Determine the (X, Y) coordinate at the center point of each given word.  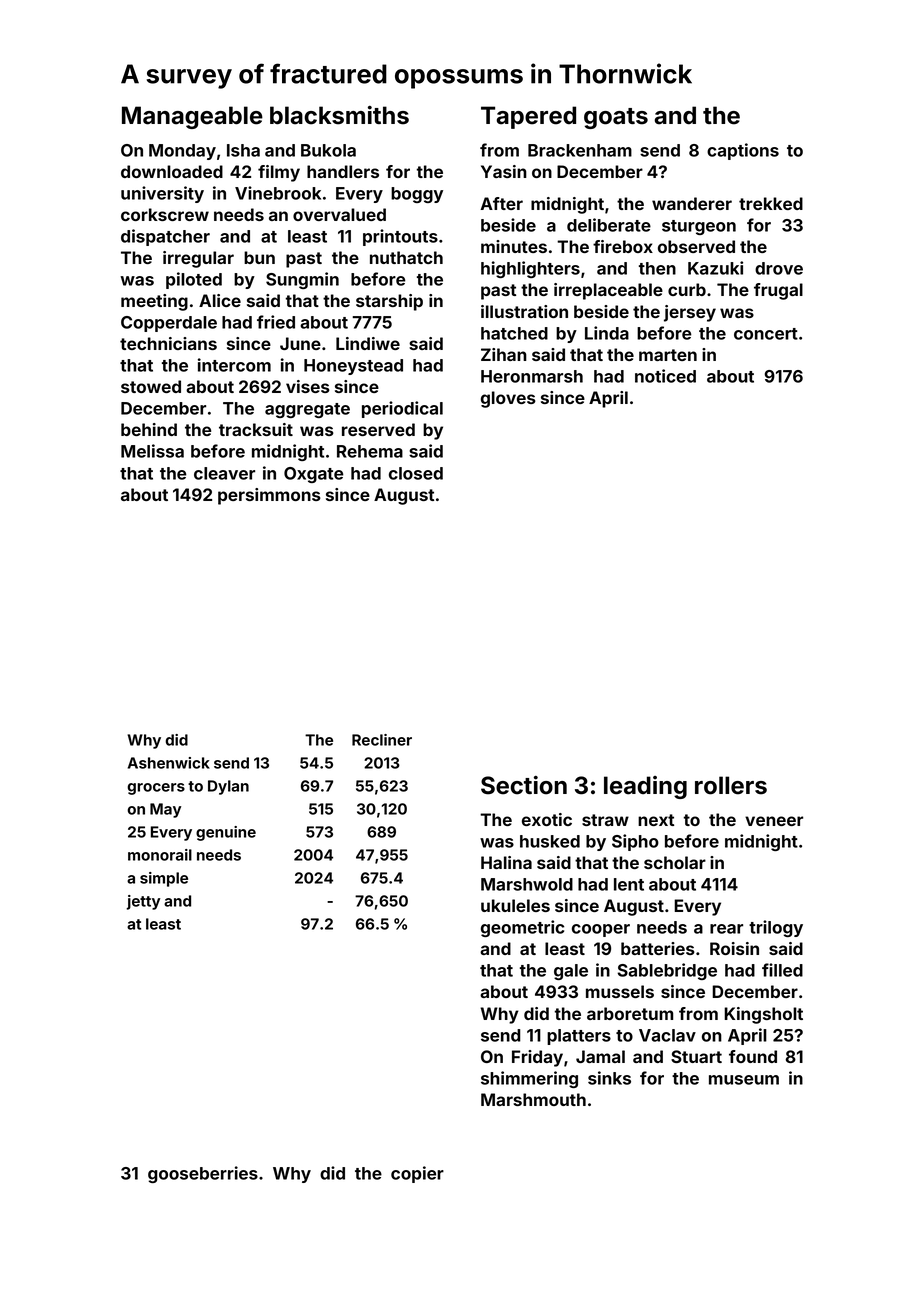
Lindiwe (368, 343)
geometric (522, 928)
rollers (731, 785)
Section (524, 785)
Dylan (228, 787)
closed (416, 473)
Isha (243, 150)
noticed (665, 376)
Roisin (734, 948)
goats (616, 118)
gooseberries (203, 1174)
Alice (220, 300)
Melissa (152, 451)
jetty (143, 902)
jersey (690, 313)
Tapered (528, 117)
